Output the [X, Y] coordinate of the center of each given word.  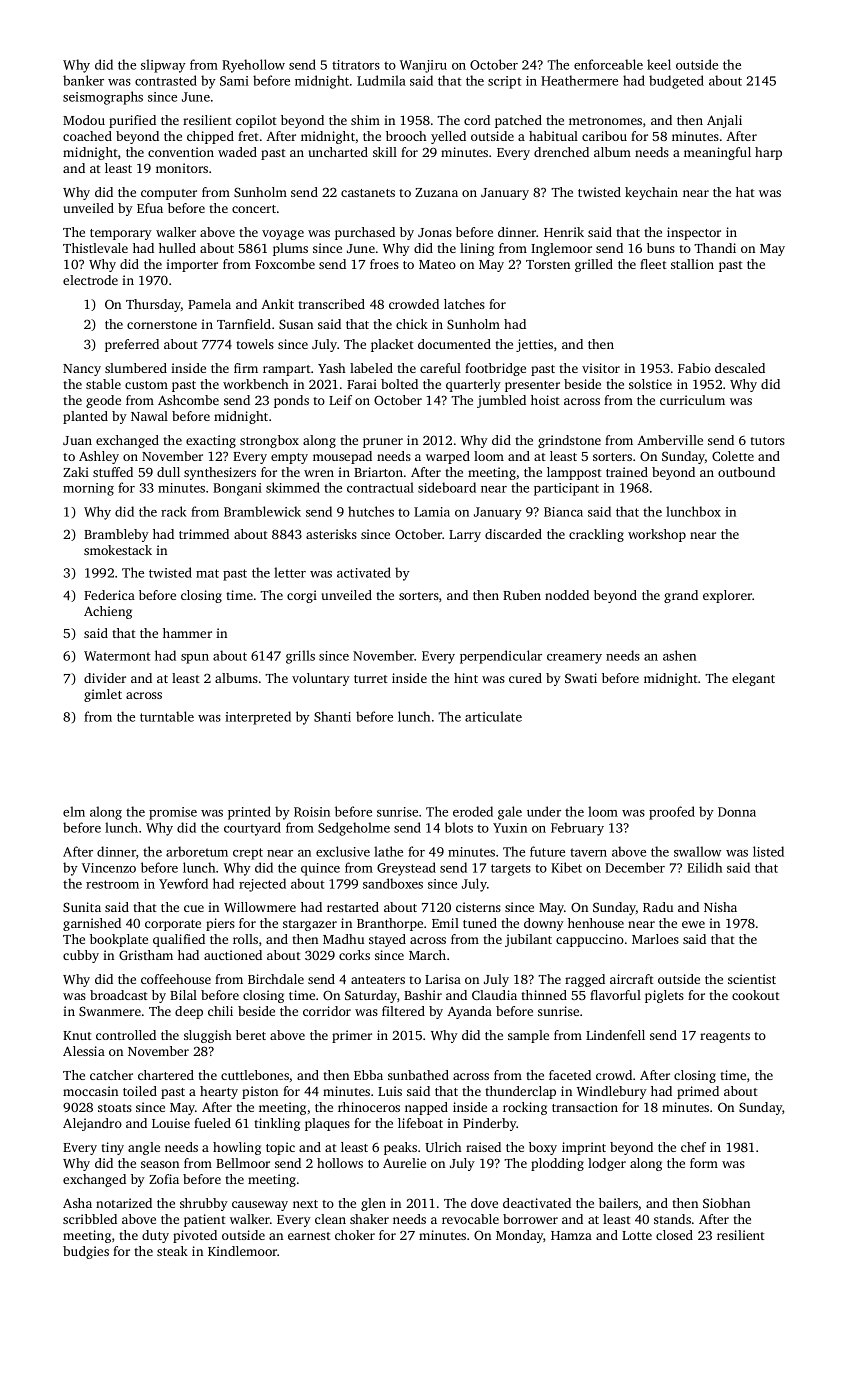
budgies [86, 1252]
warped [448, 457]
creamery [574, 659]
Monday [520, 1236]
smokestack [118, 550]
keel [659, 64]
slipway [163, 66]
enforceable [608, 64]
